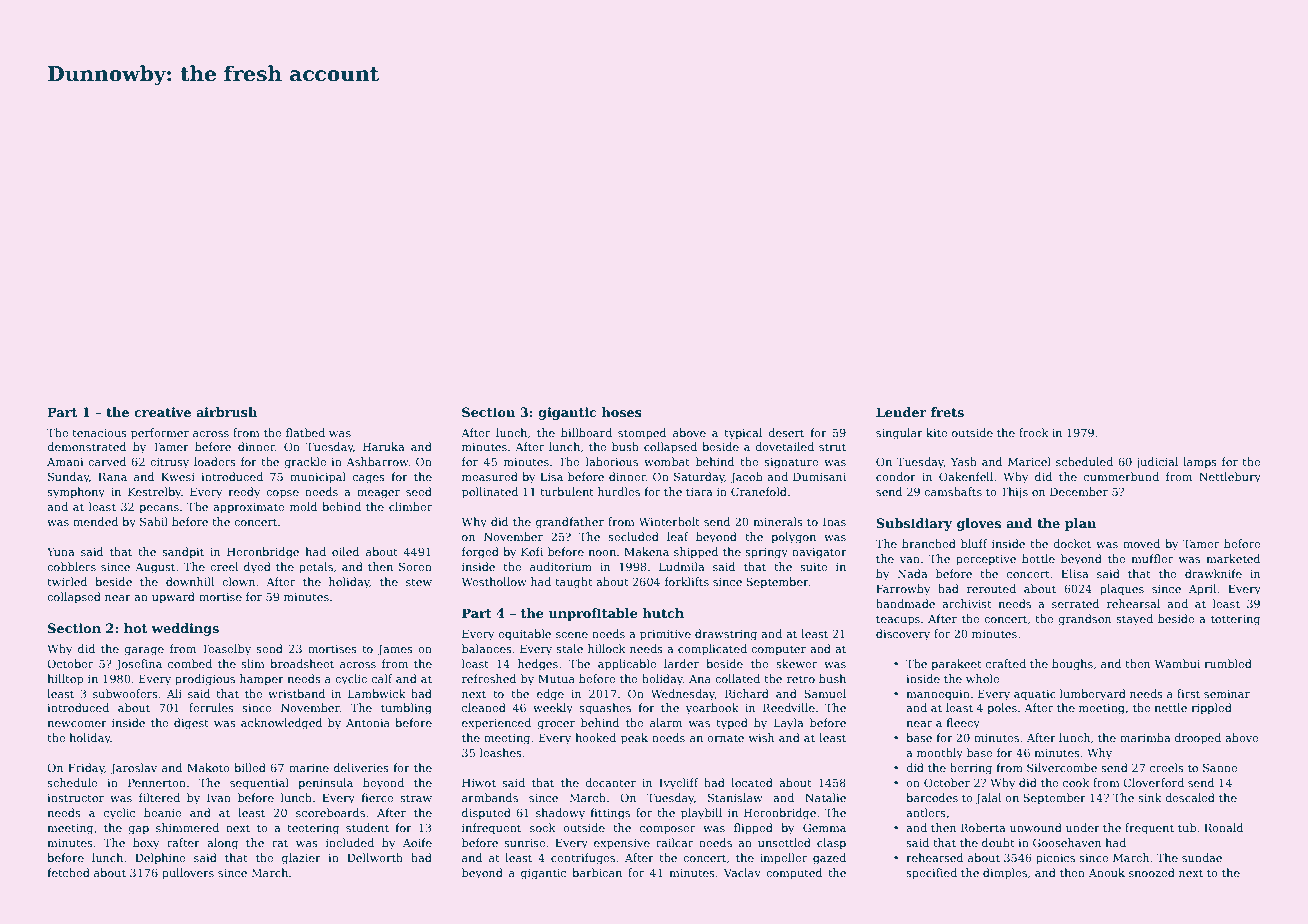 The width and height of the image is (1308, 924). Describe the element at coordinates (595, 737) in the image. I see `hooked` at that location.
